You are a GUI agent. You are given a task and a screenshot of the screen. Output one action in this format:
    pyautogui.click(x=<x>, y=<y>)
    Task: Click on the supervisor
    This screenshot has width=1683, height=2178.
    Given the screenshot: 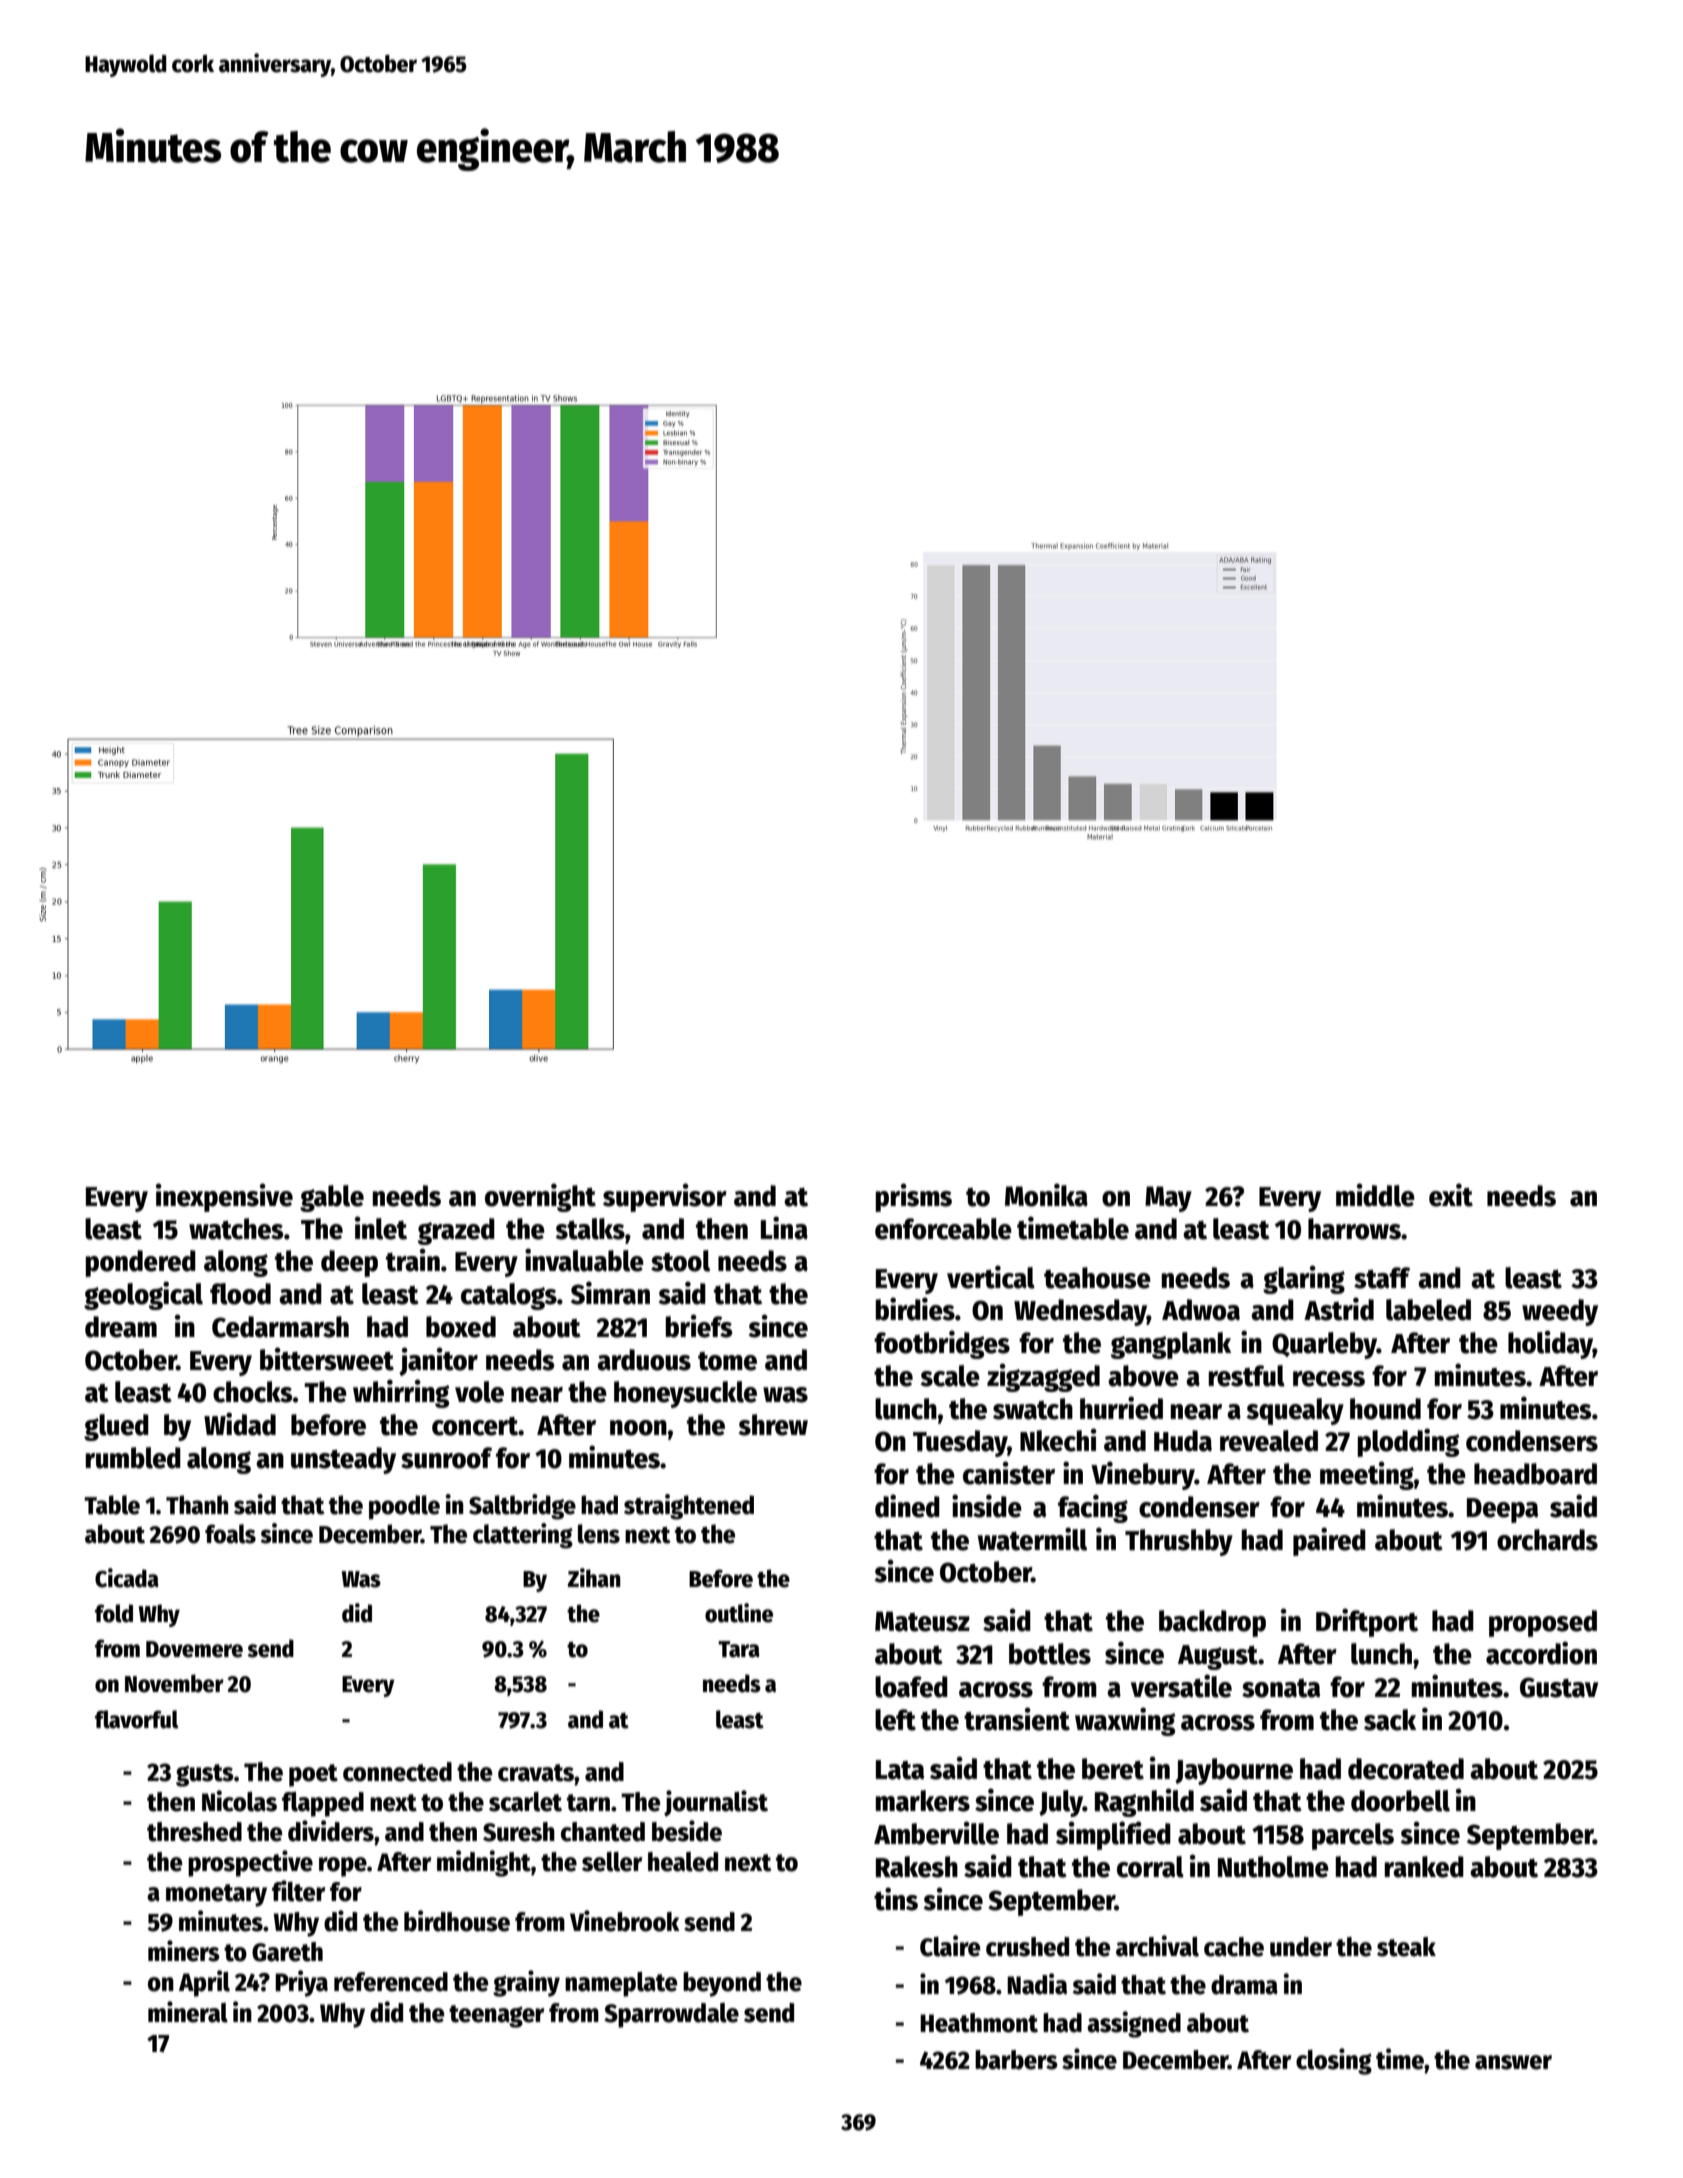 What is the action you would take?
    pyautogui.click(x=665, y=1197)
